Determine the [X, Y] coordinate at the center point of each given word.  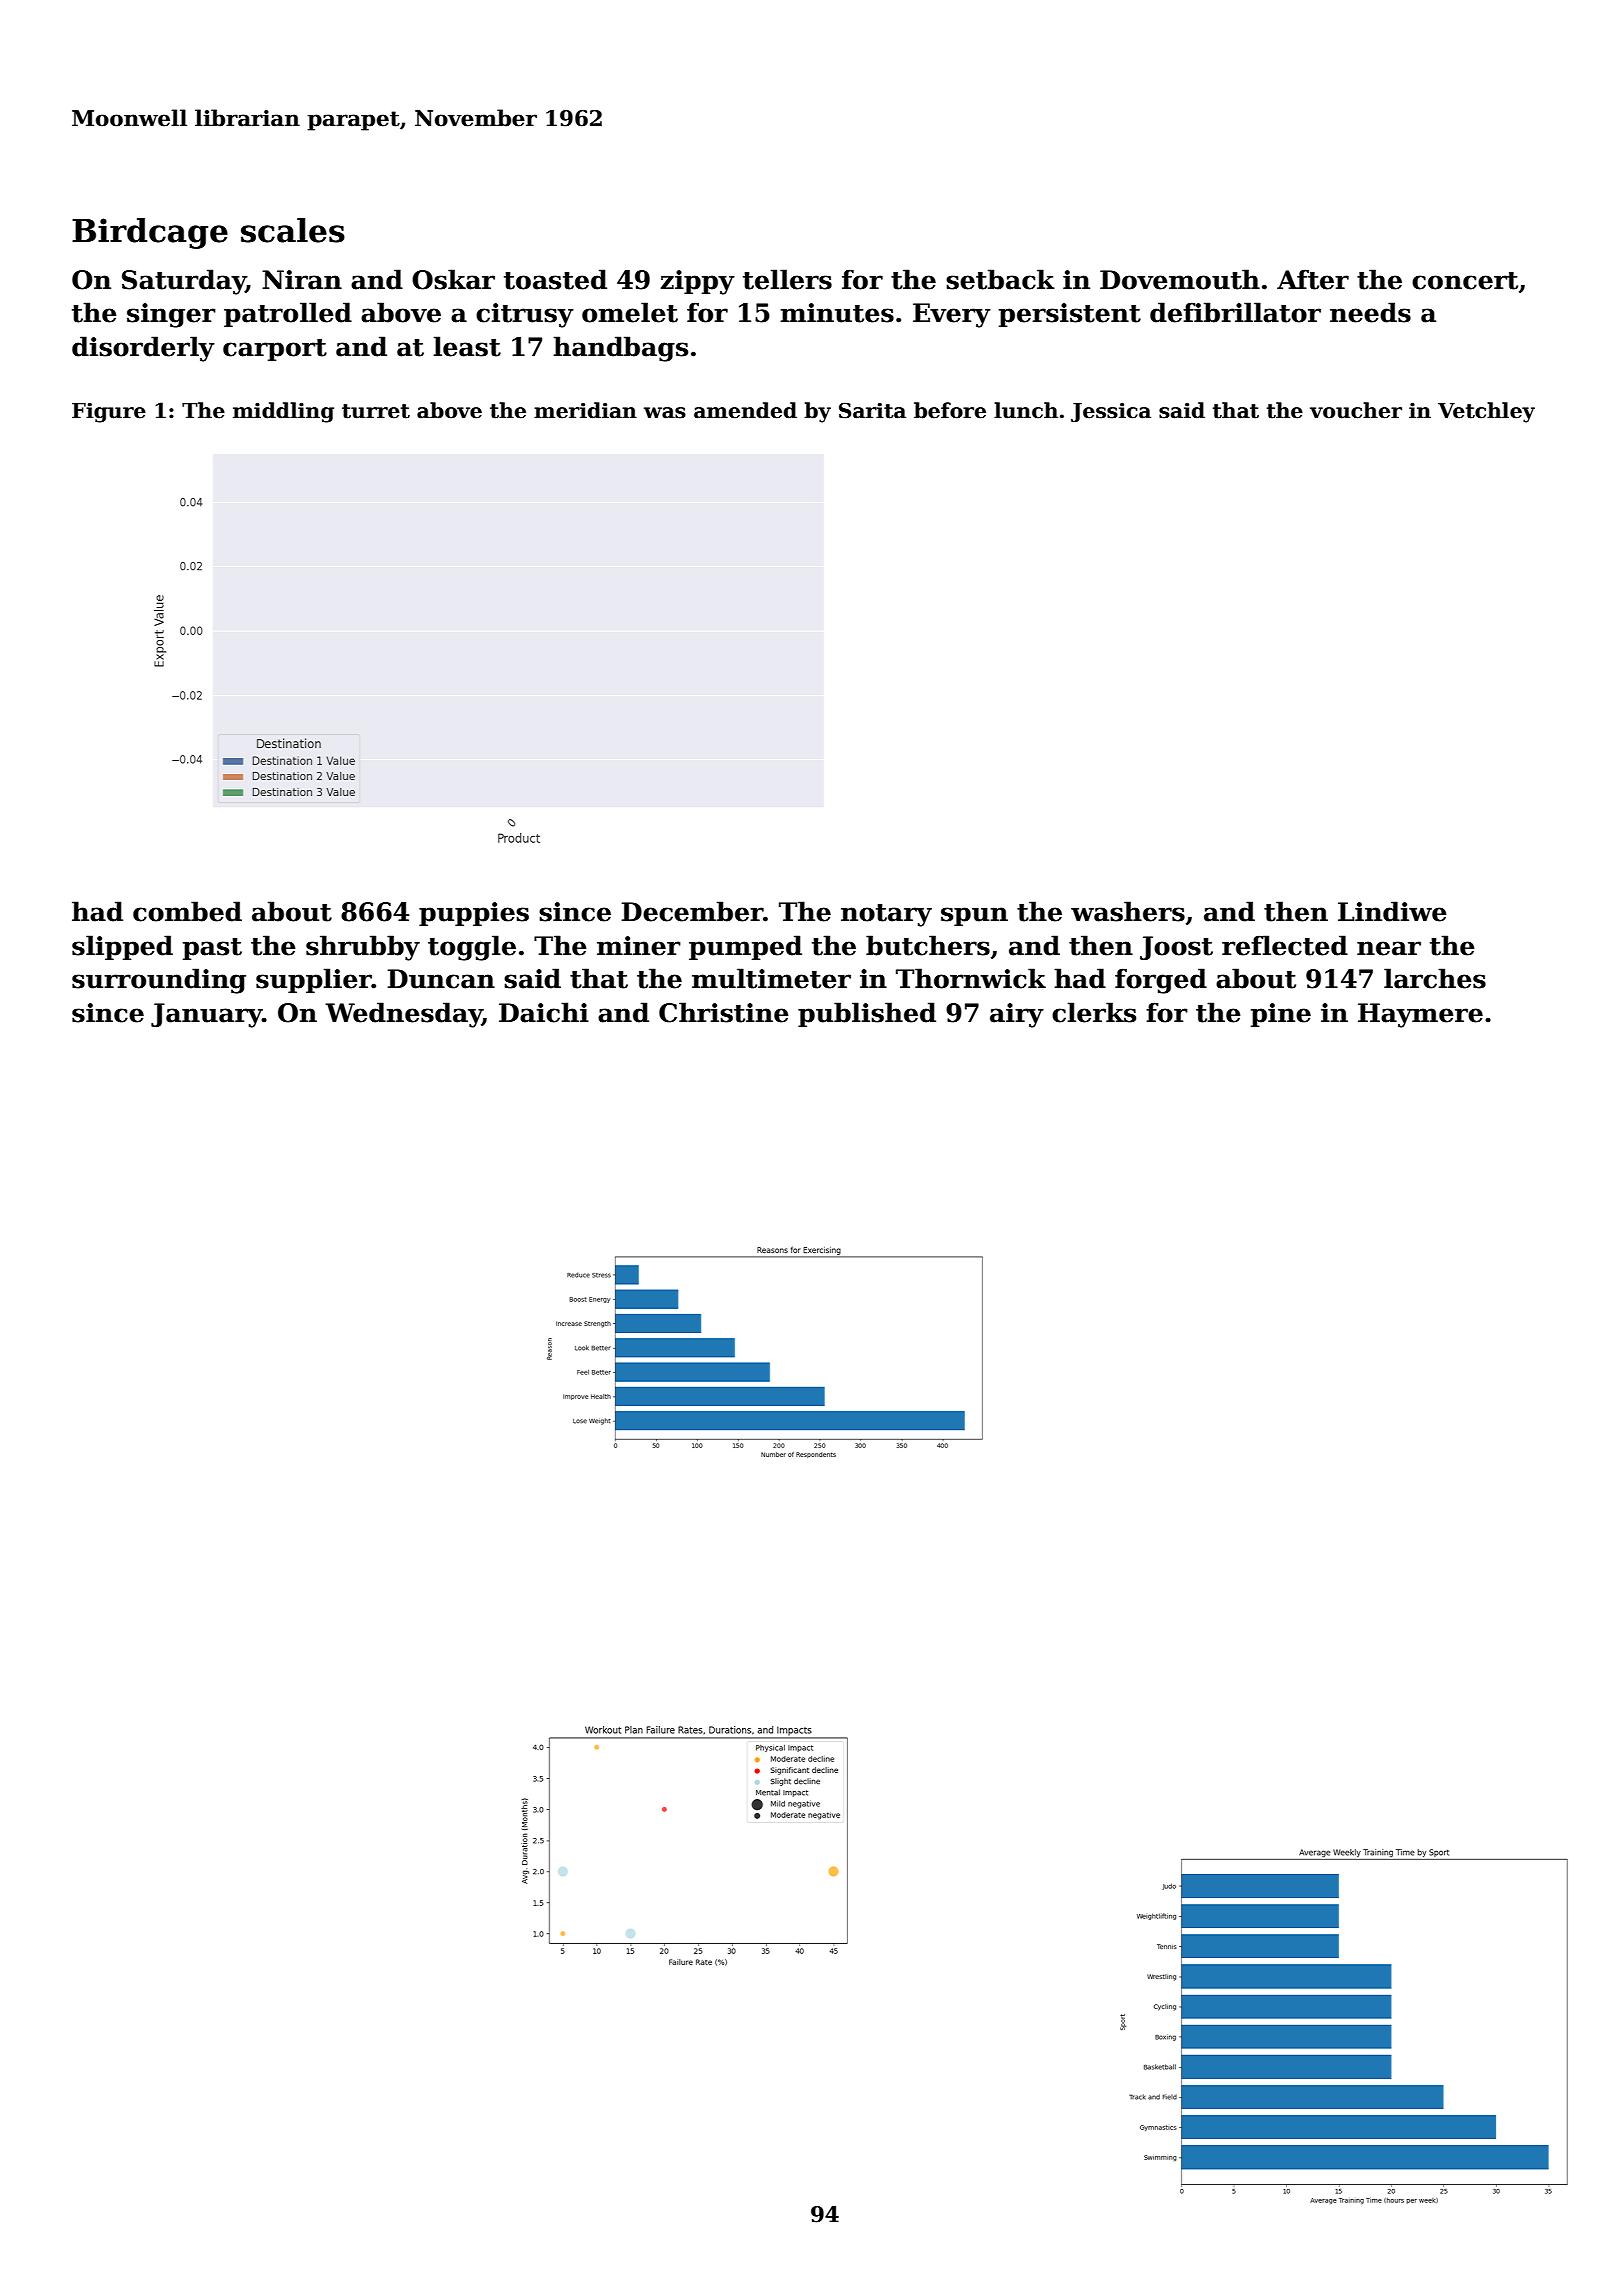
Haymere [1420, 1015]
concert [1465, 281]
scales [293, 230]
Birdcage [150, 233]
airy [1017, 1015]
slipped [122, 947]
